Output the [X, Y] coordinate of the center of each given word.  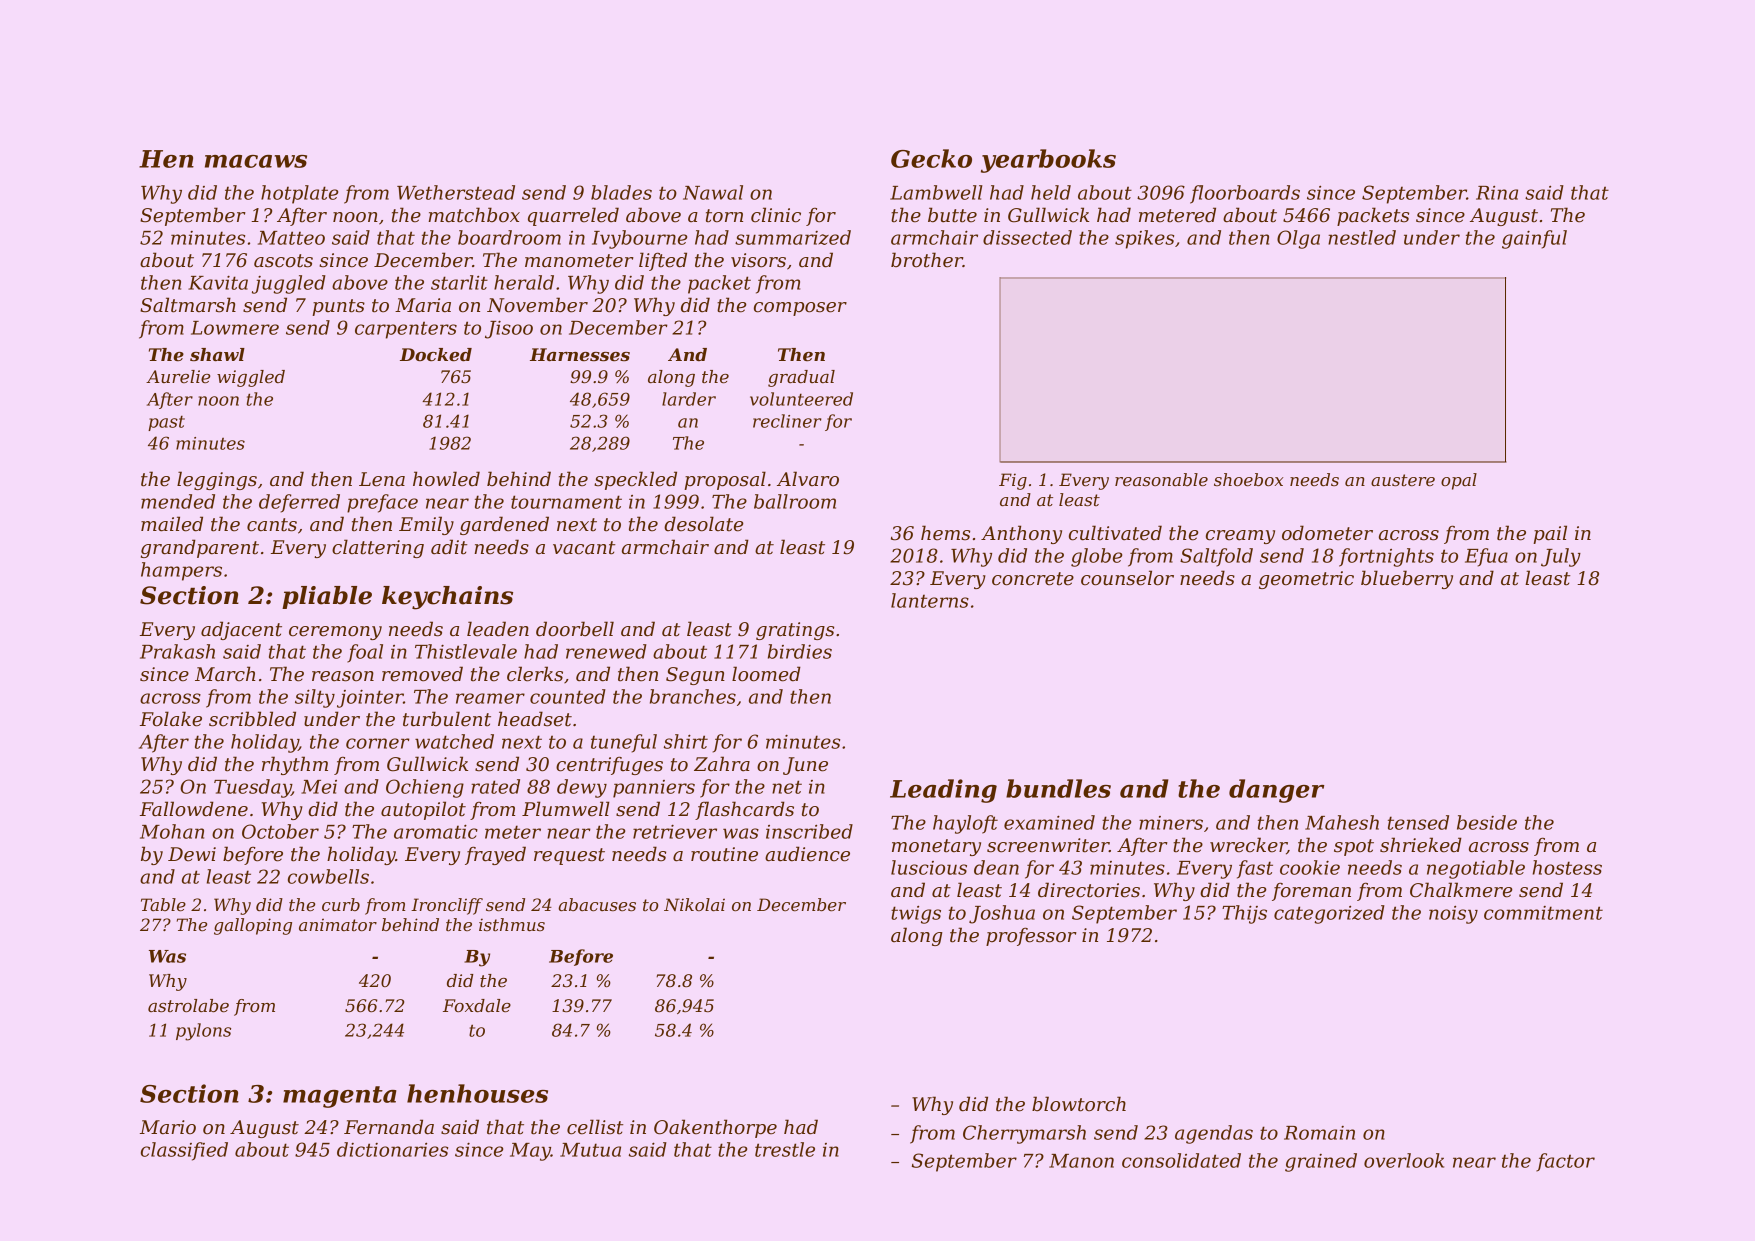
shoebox [1248, 480]
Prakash [177, 651]
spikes [1144, 239]
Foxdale [477, 1005]
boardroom [509, 237]
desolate [704, 524]
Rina [1497, 193]
